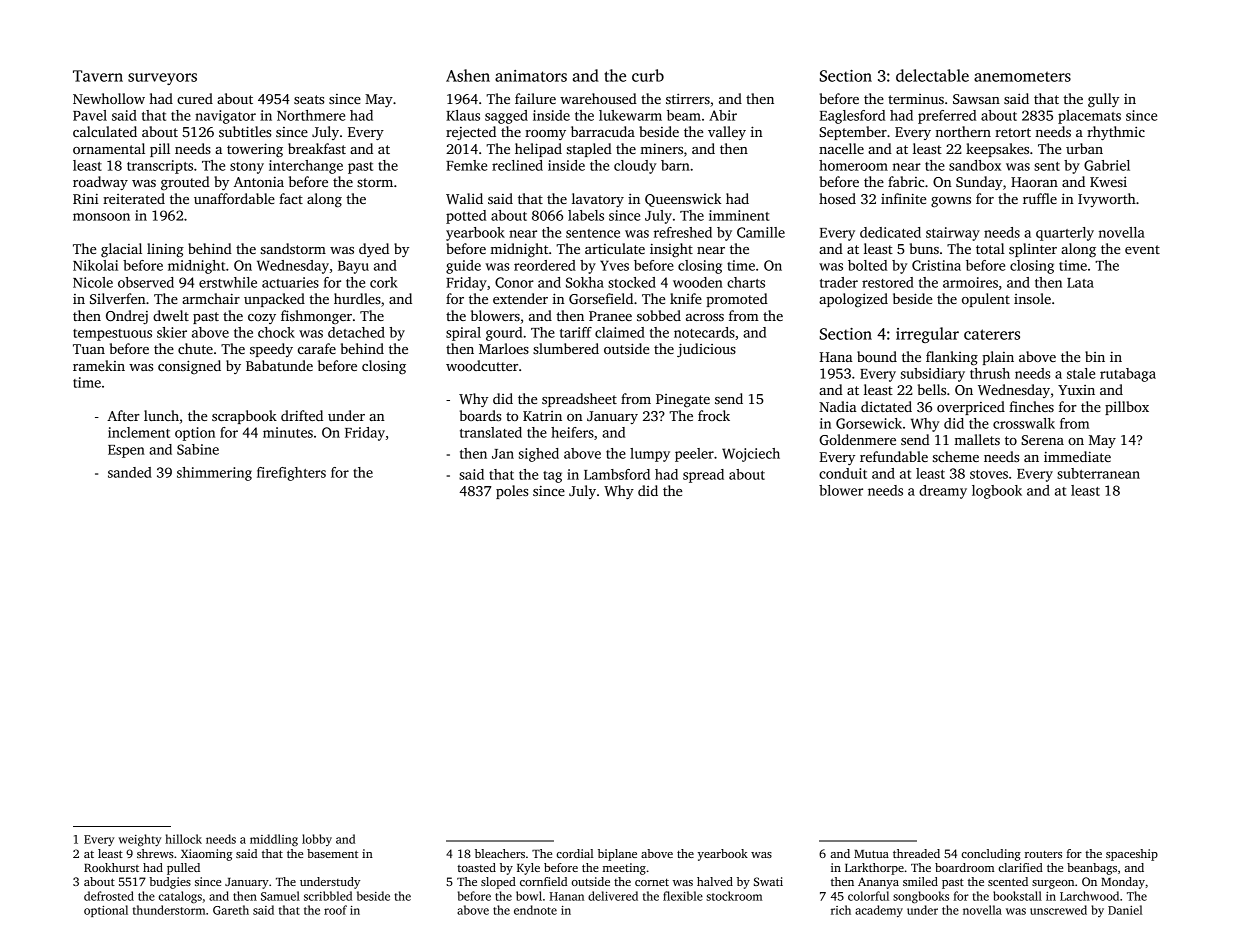  Describe the element at coordinates (943, 492) in the screenshot. I see `dreamy` at that location.
